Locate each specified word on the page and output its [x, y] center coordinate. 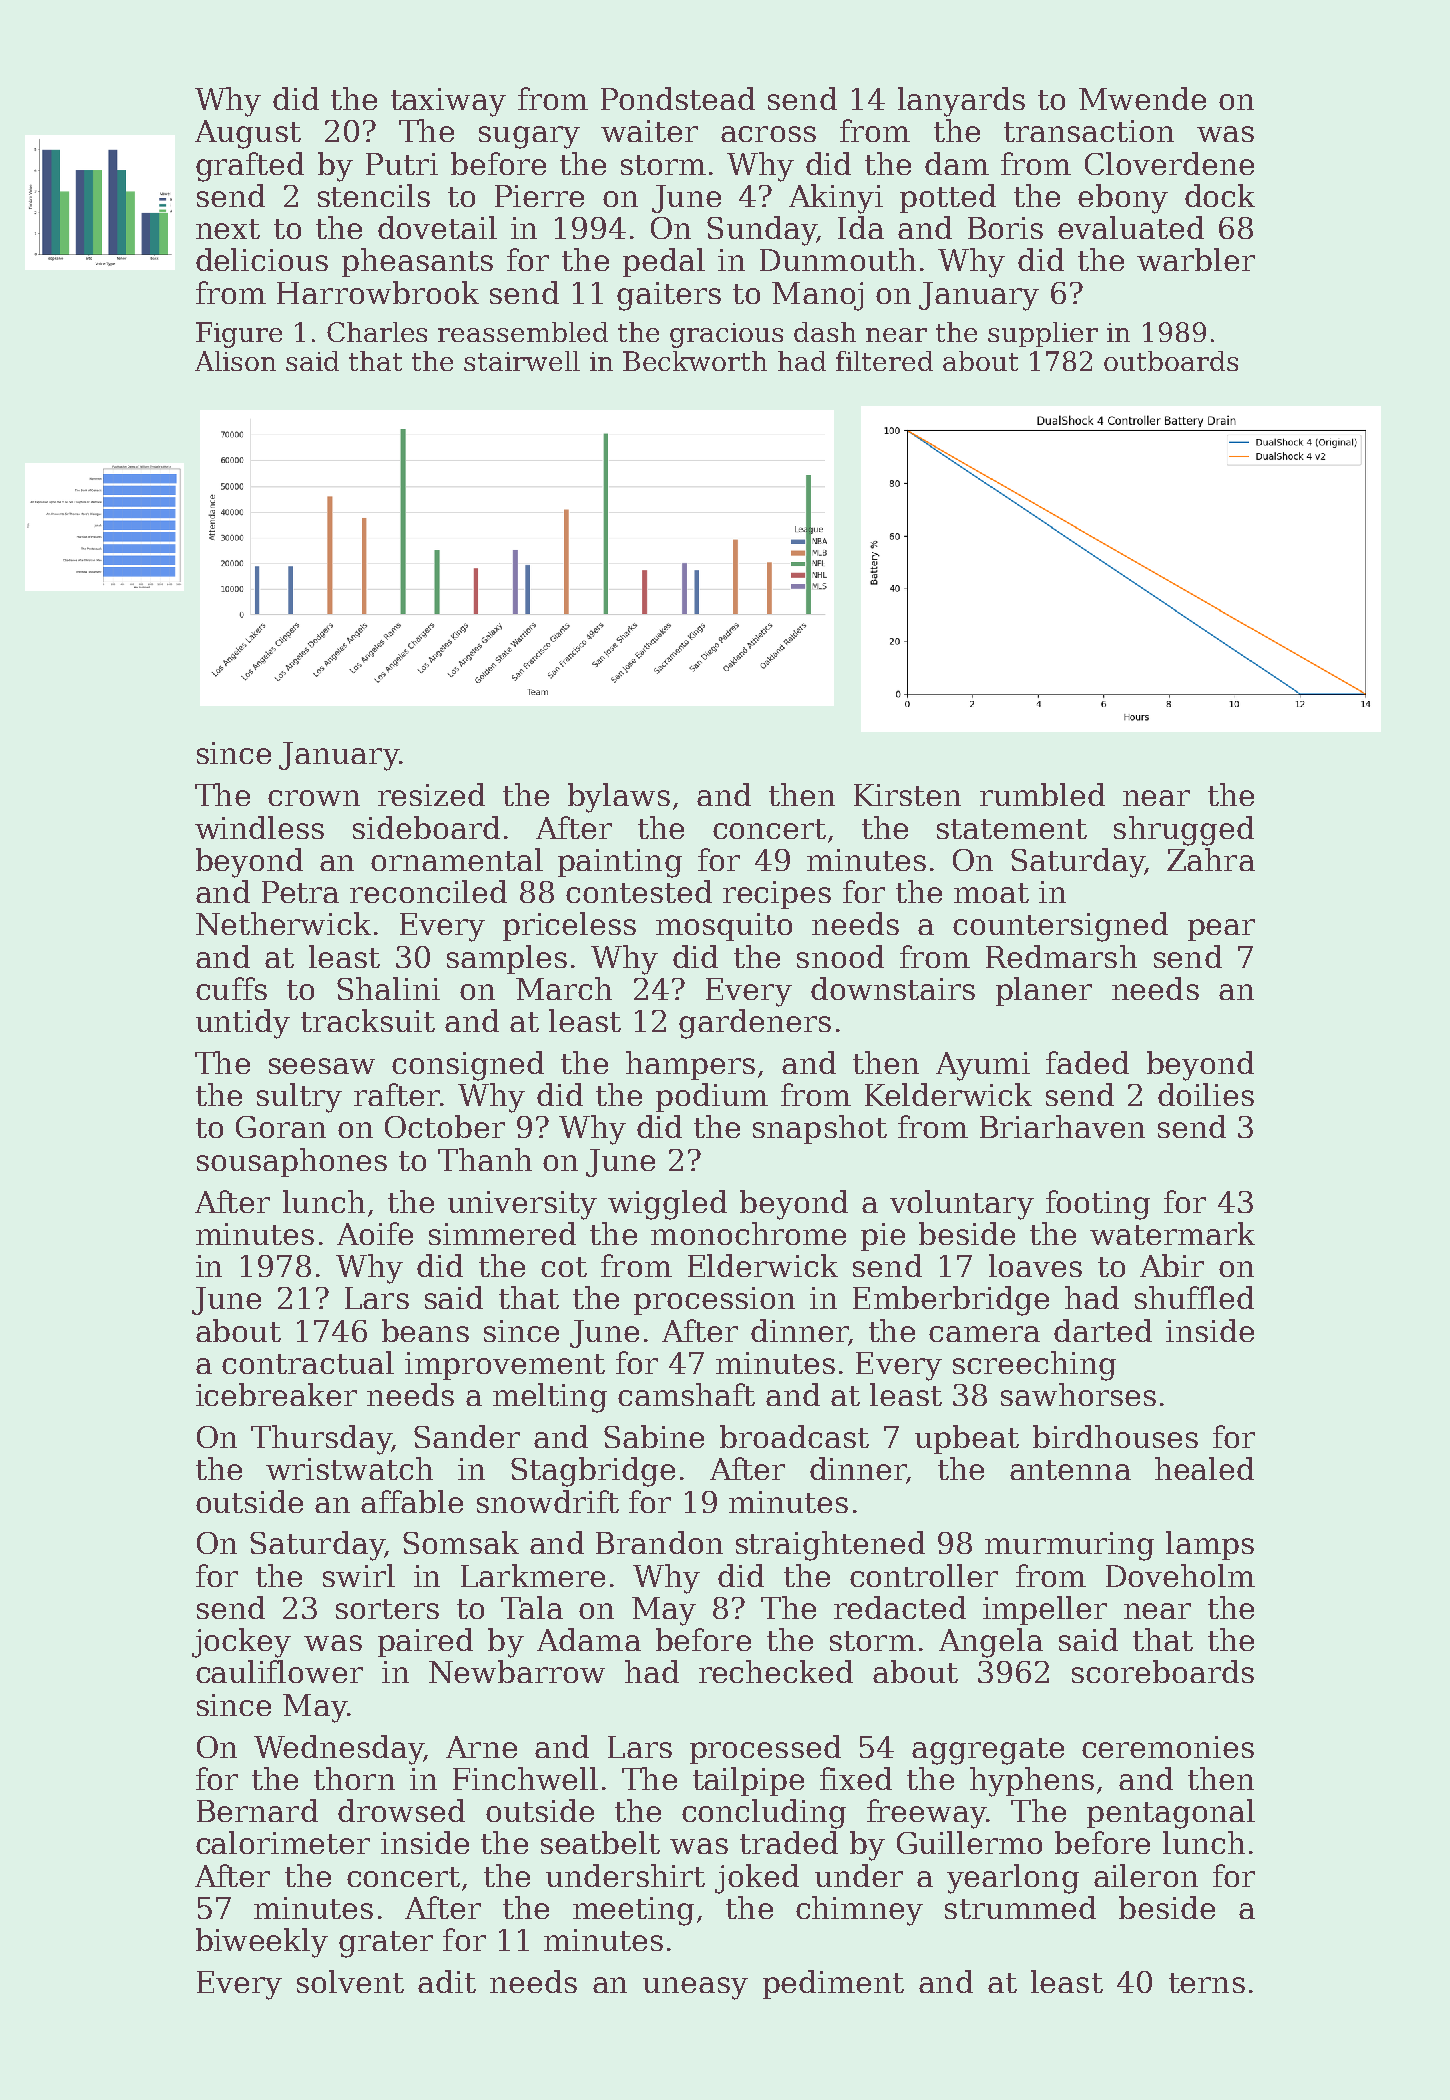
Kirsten [907, 795]
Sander [467, 1436]
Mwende [1142, 98]
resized [431, 794]
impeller [1045, 1610]
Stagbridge [593, 1472]
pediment [833, 1984]
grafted [250, 167]
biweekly [262, 1943]
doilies [1206, 1094]
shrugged [1184, 831]
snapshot [820, 1129]
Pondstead [678, 98]
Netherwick [283, 923]
